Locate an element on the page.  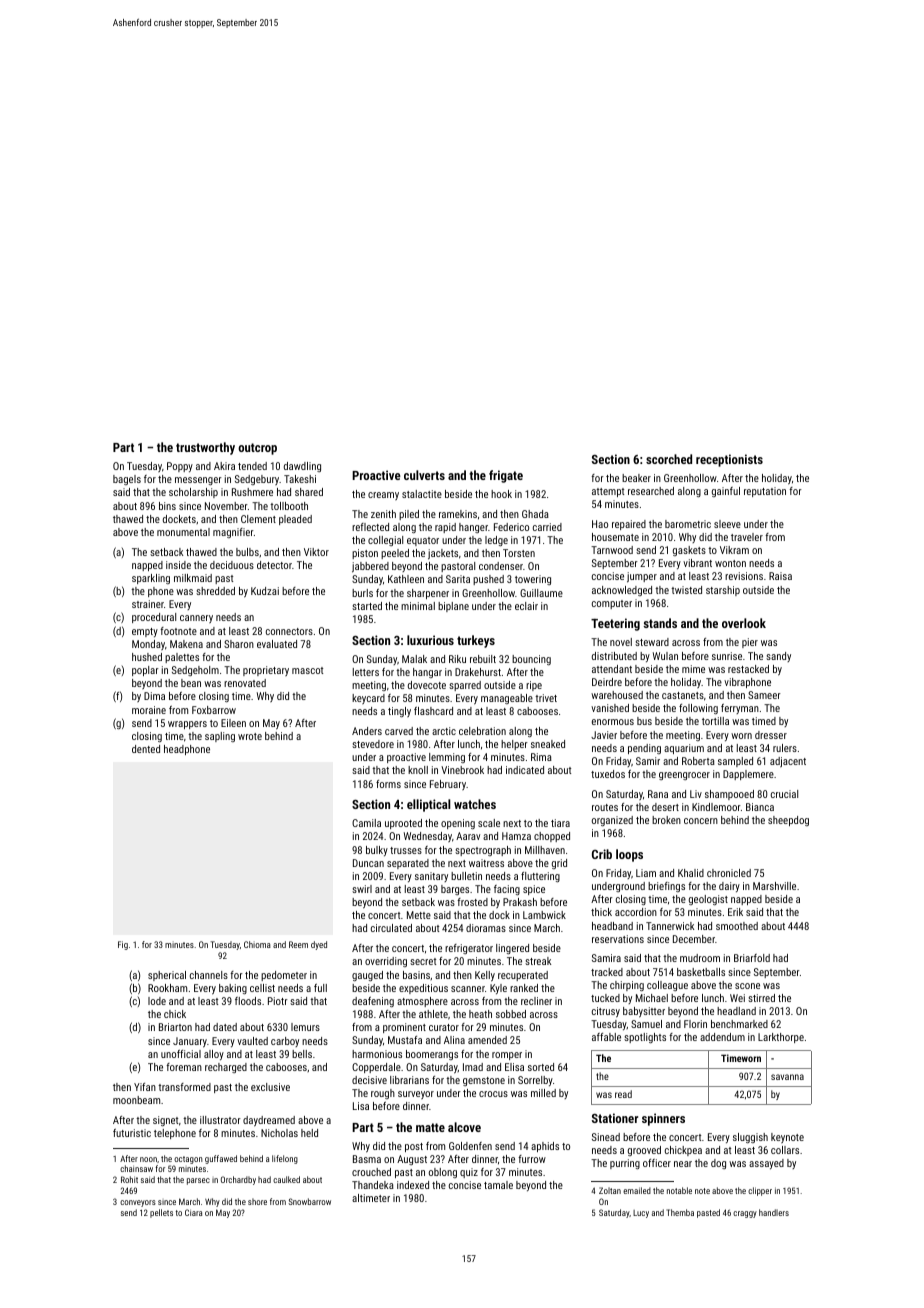
trustworthy is located at coordinates (205, 448).
